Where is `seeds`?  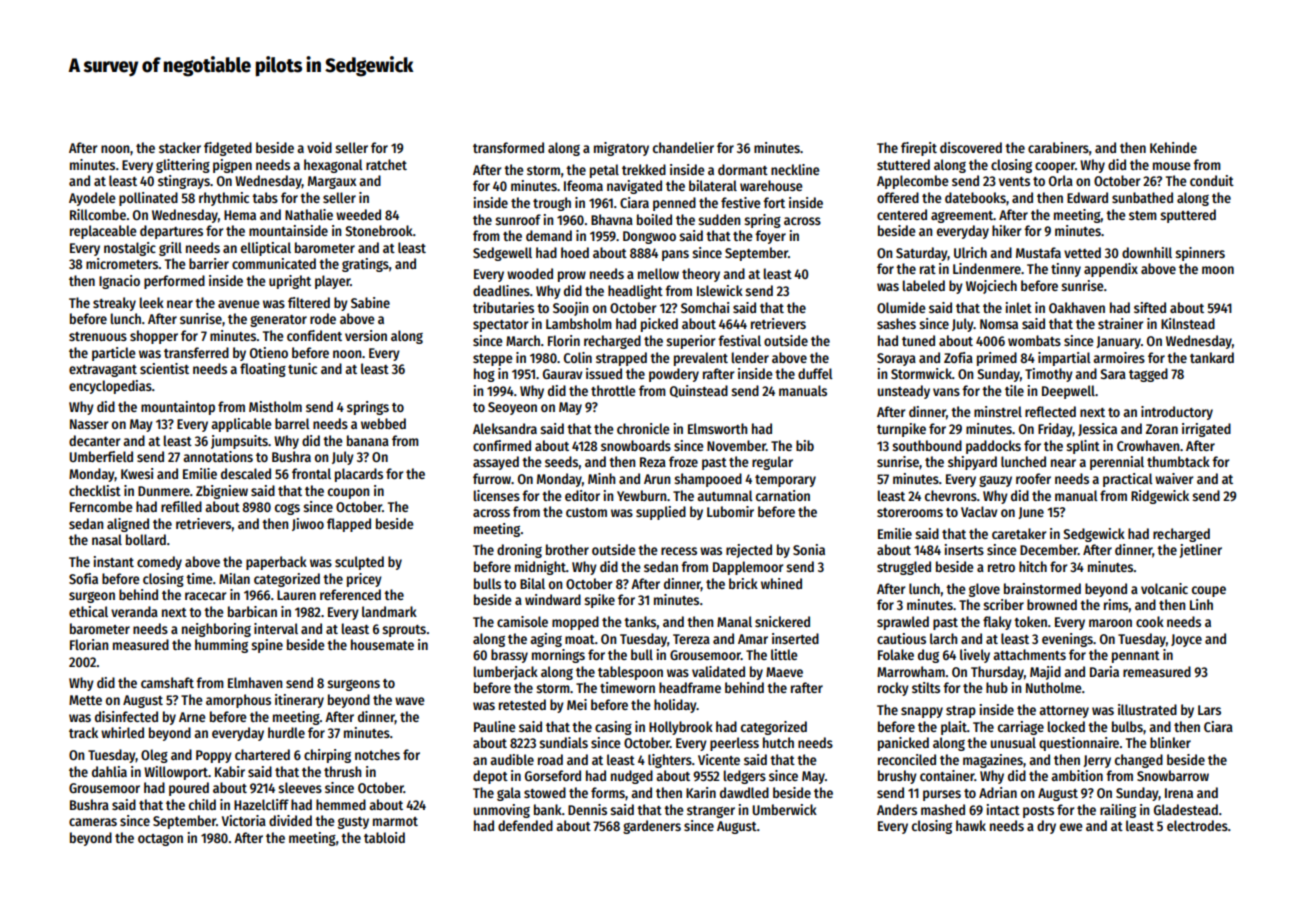 seeds is located at coordinates (562, 461).
